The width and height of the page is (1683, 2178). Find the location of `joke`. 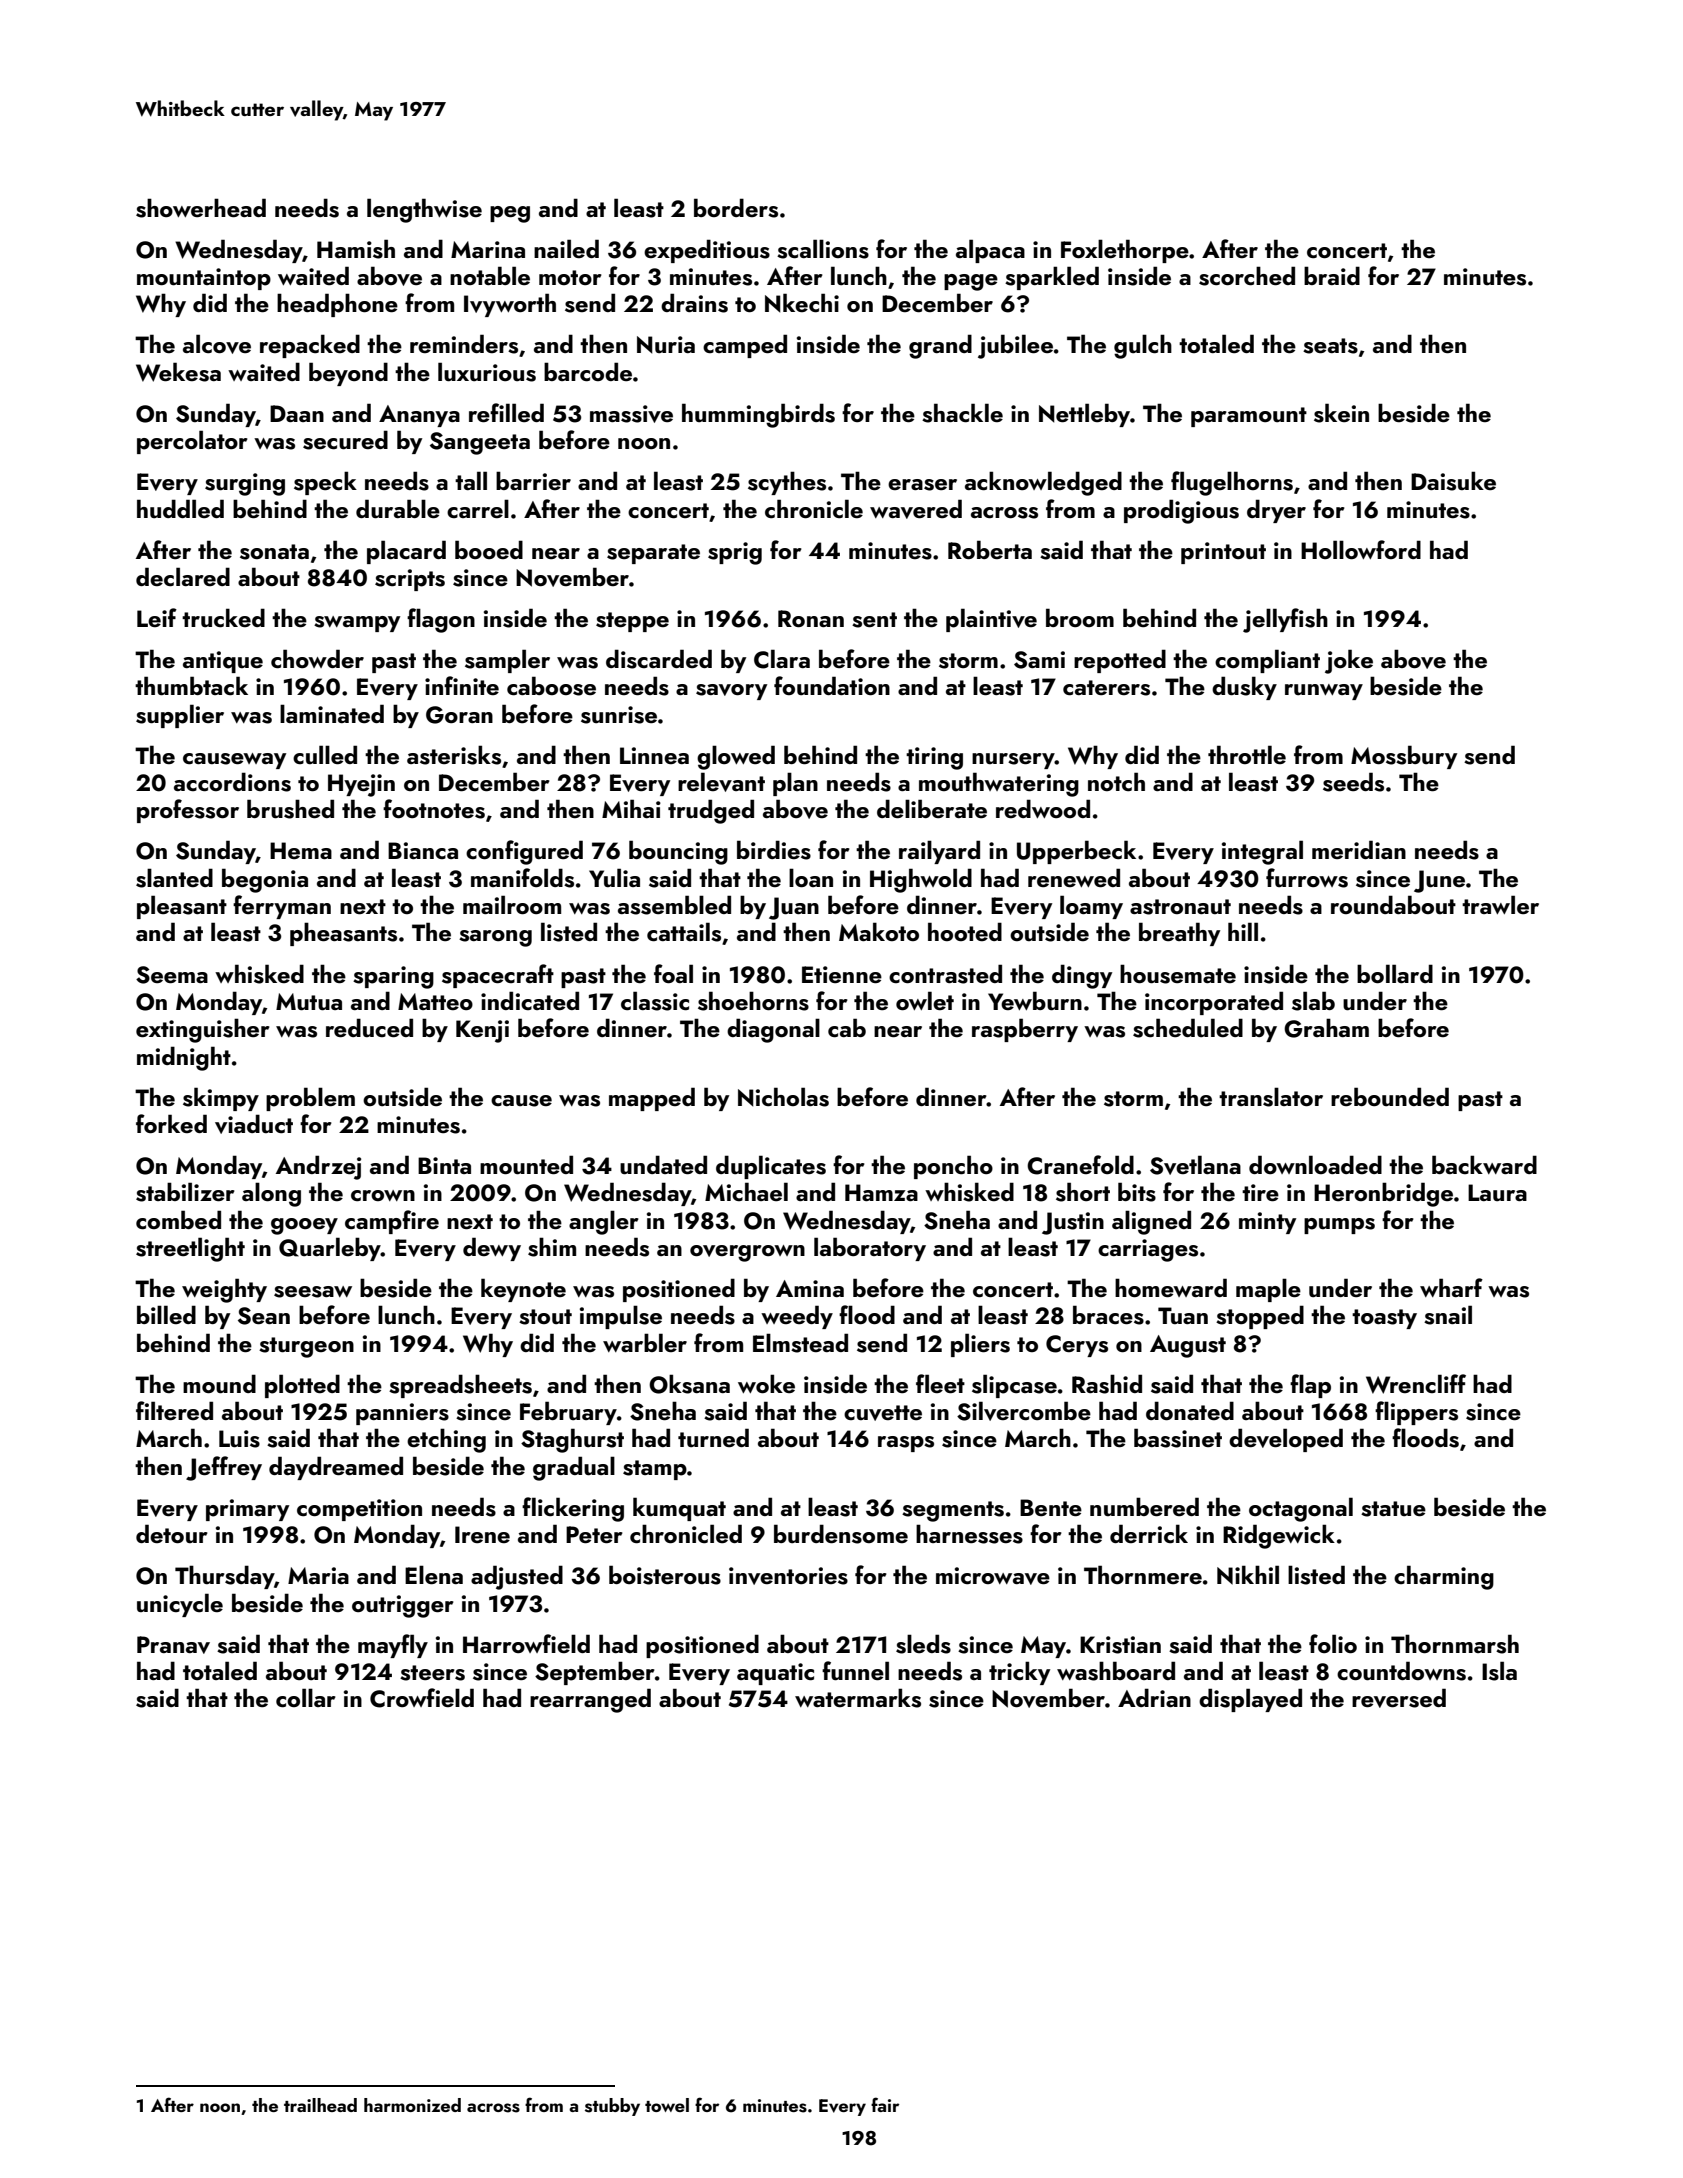

joke is located at coordinates (1349, 661).
